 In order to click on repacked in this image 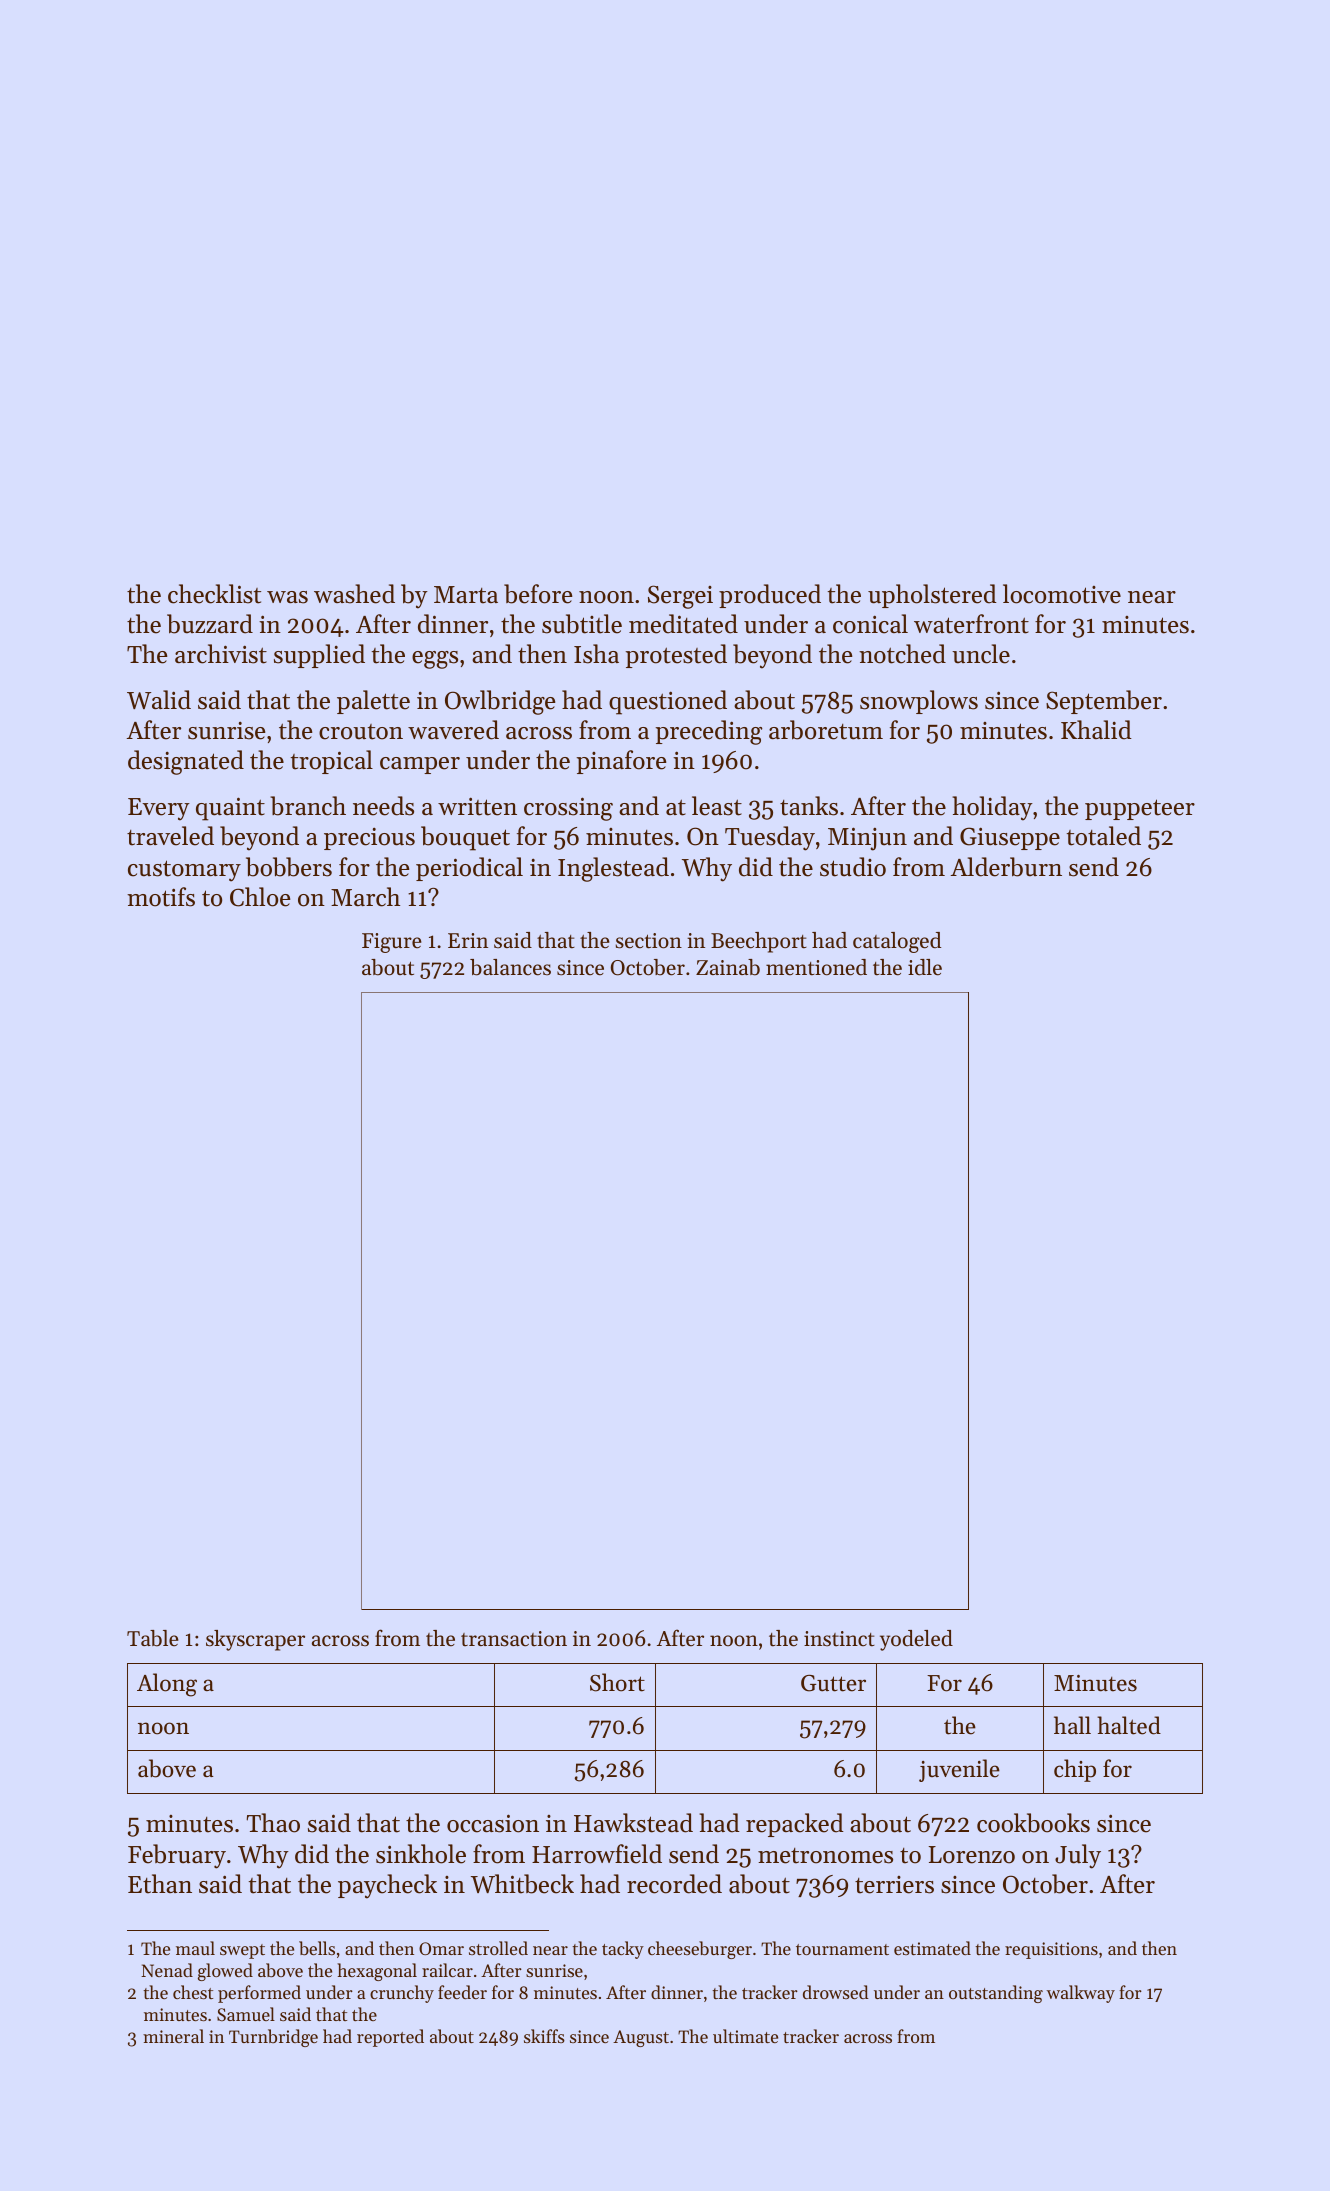, I will do `click(795, 1825)`.
